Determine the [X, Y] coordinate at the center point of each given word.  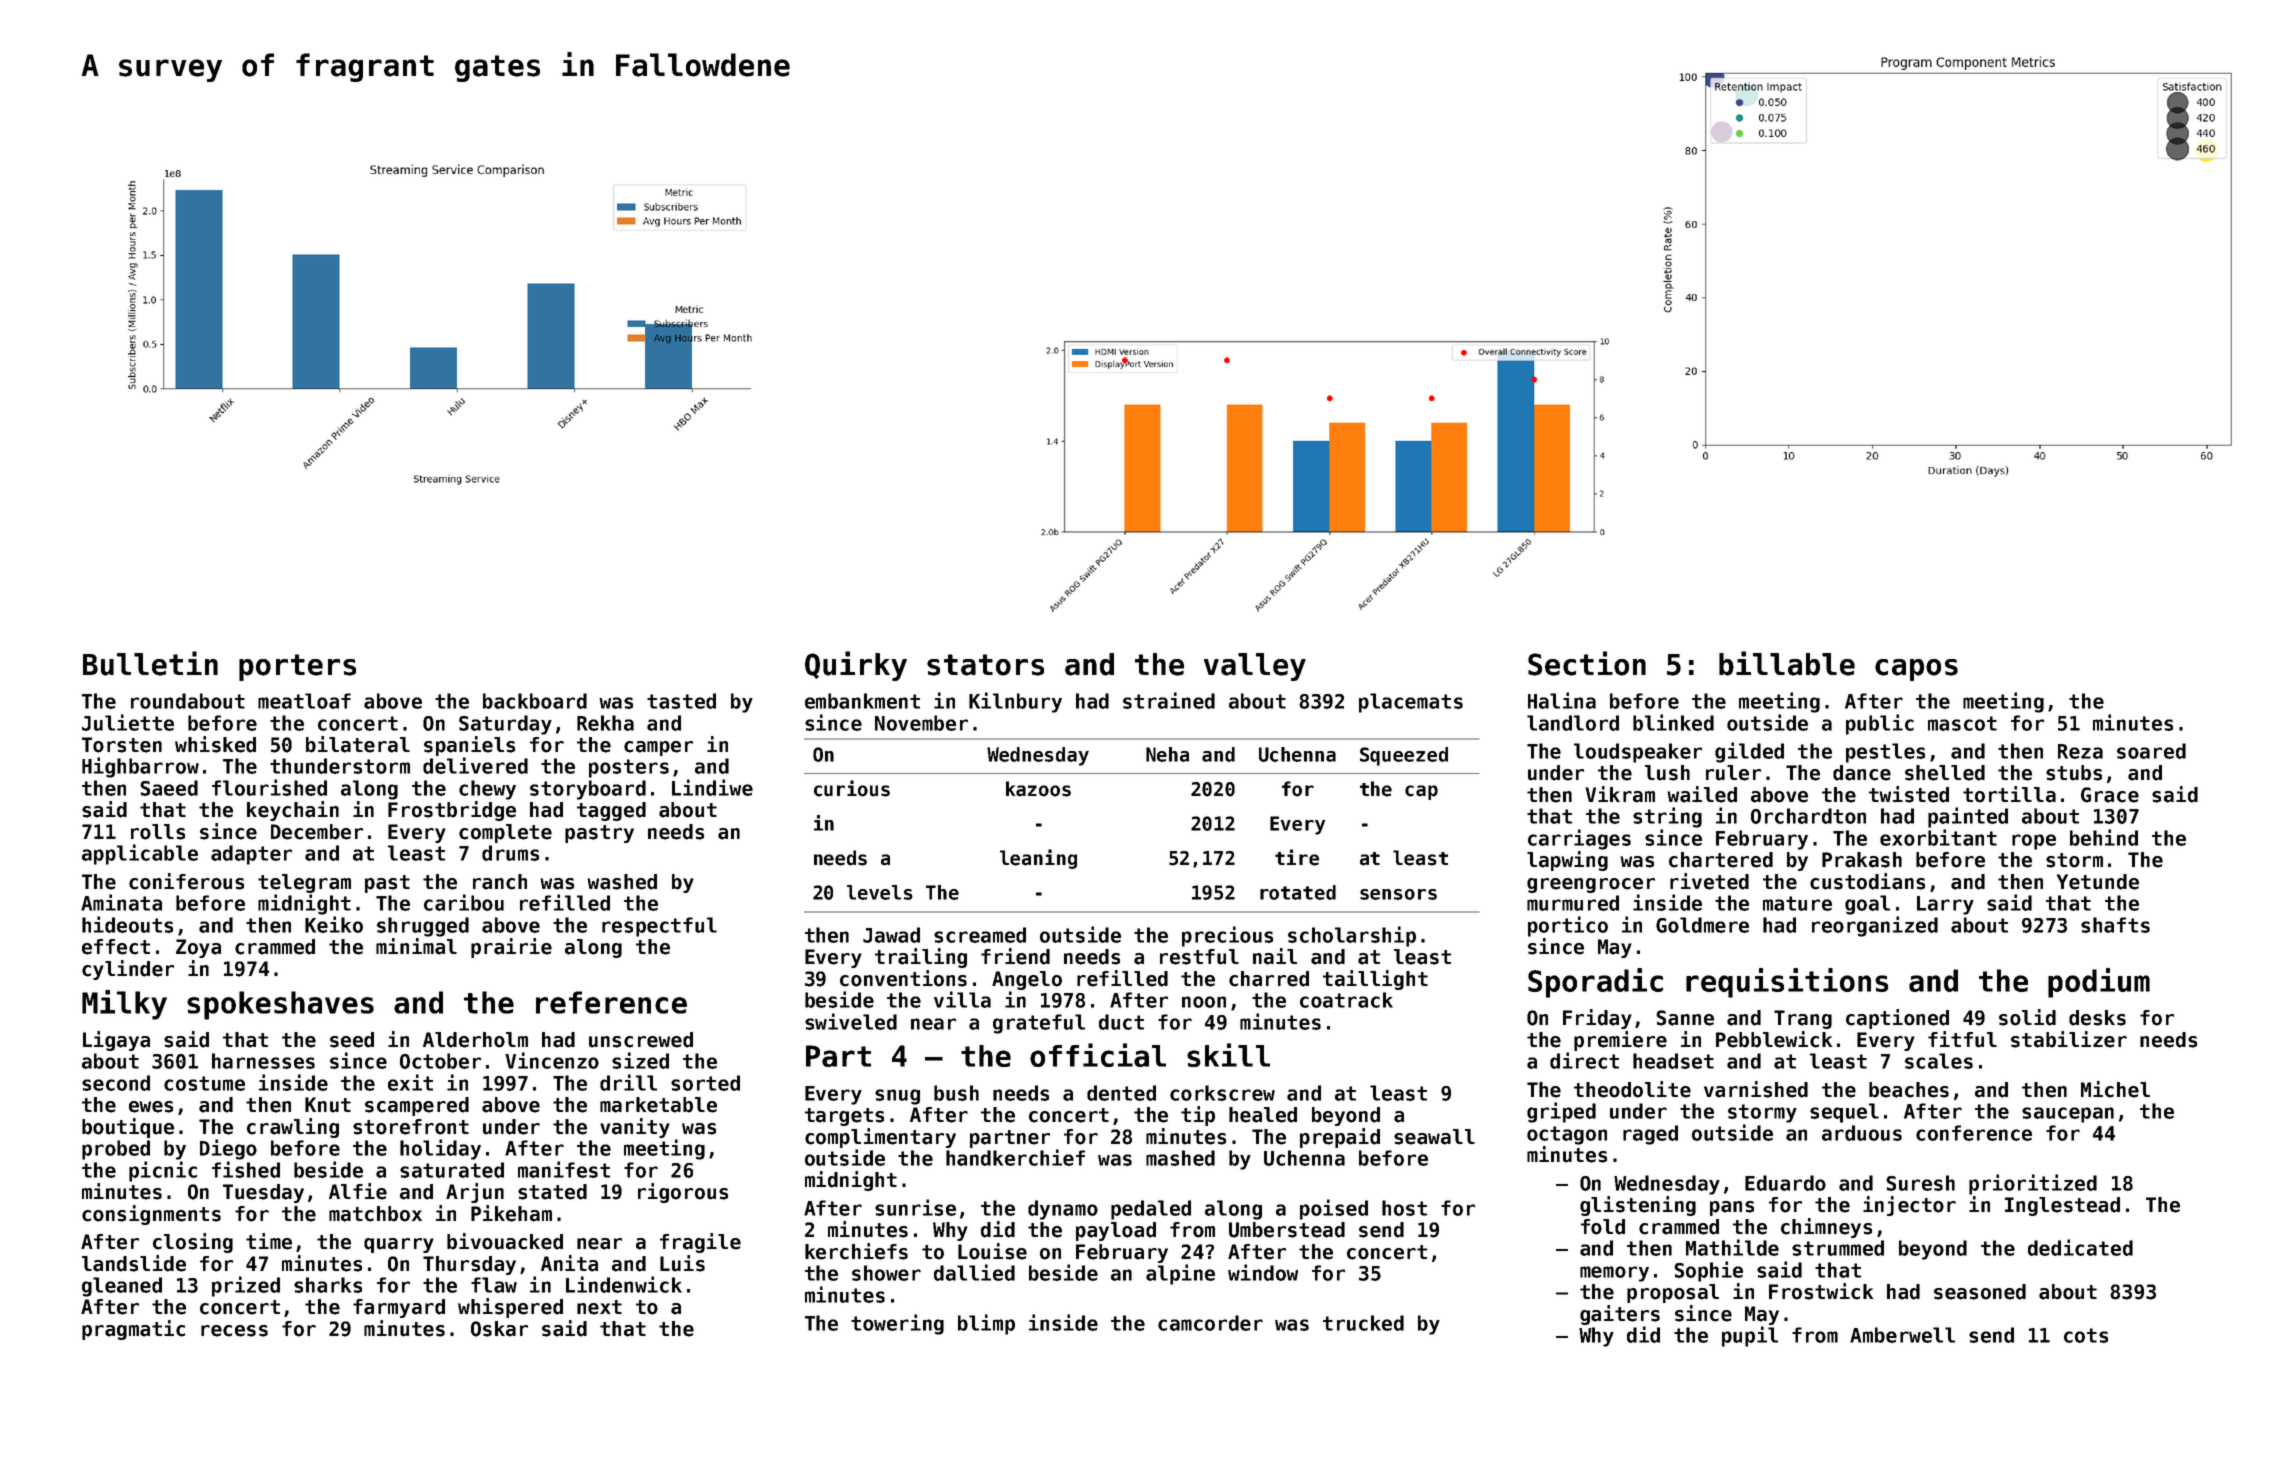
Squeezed [1404, 756]
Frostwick [1821, 1291]
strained [1169, 700]
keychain [293, 811]
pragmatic [133, 1330]
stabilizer [2069, 1039]
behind [2104, 837]
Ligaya [116, 1041]
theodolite [1632, 1089]
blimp [986, 1324]
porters [297, 667]
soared [2151, 751]
